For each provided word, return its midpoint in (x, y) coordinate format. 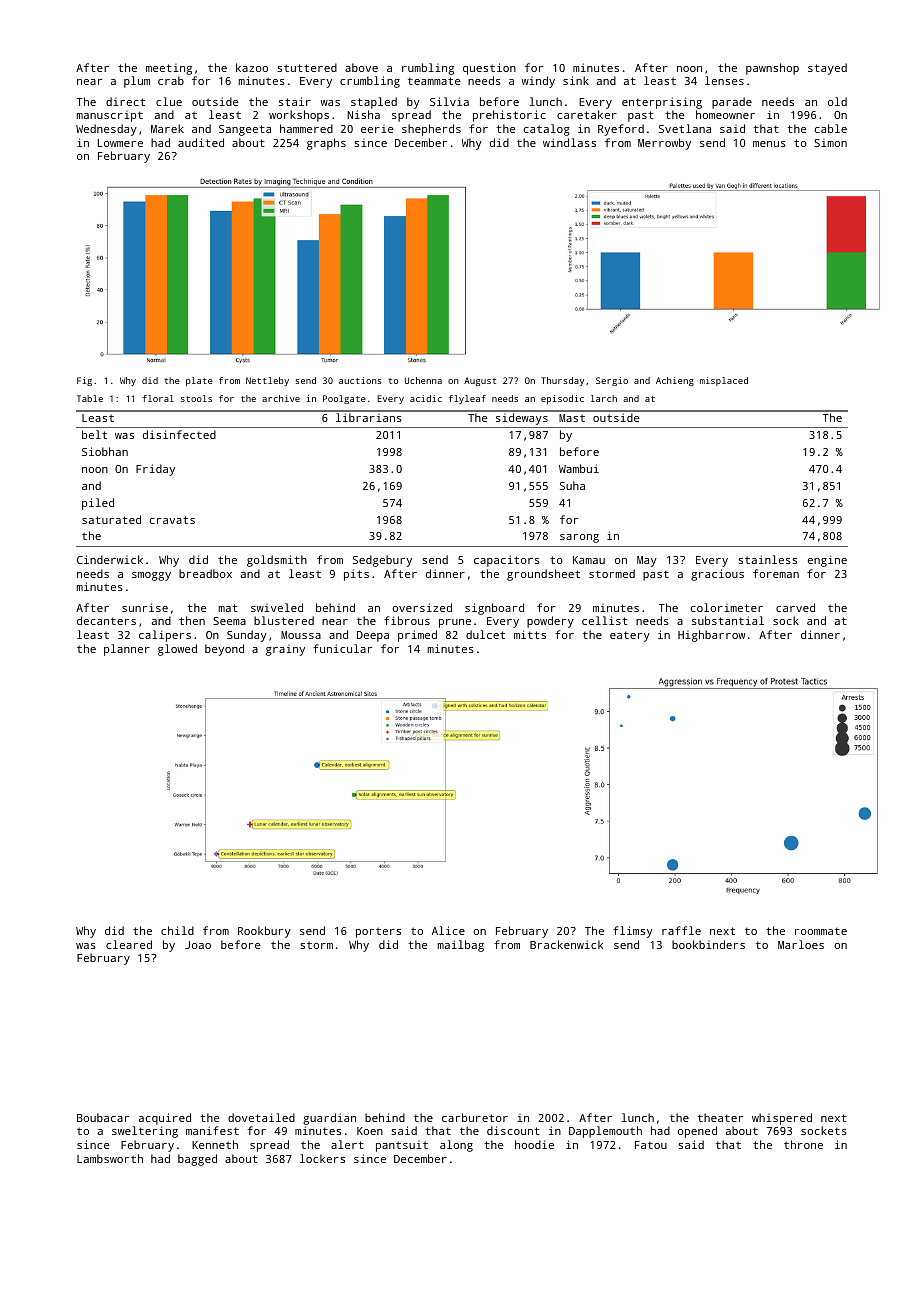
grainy (285, 650)
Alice (448, 930)
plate (199, 381)
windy (538, 82)
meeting (169, 69)
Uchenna (423, 380)
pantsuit (402, 1146)
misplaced (724, 381)
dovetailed (261, 1117)
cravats (172, 520)
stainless (767, 559)
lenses (724, 80)
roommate (821, 931)
